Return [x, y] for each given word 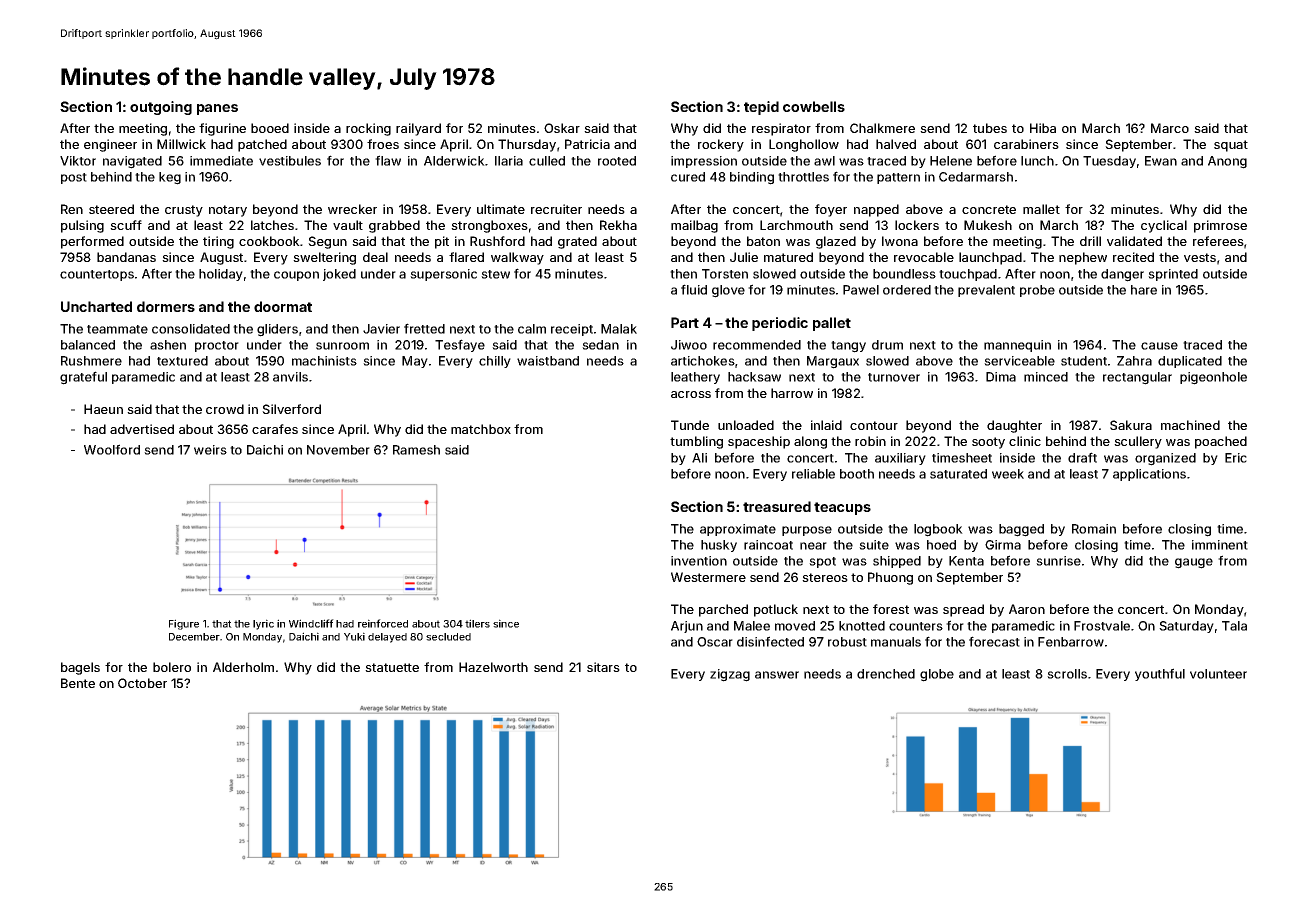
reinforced [383, 623]
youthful [1160, 674]
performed [92, 242]
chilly [495, 362]
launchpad [990, 258]
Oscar [715, 642]
